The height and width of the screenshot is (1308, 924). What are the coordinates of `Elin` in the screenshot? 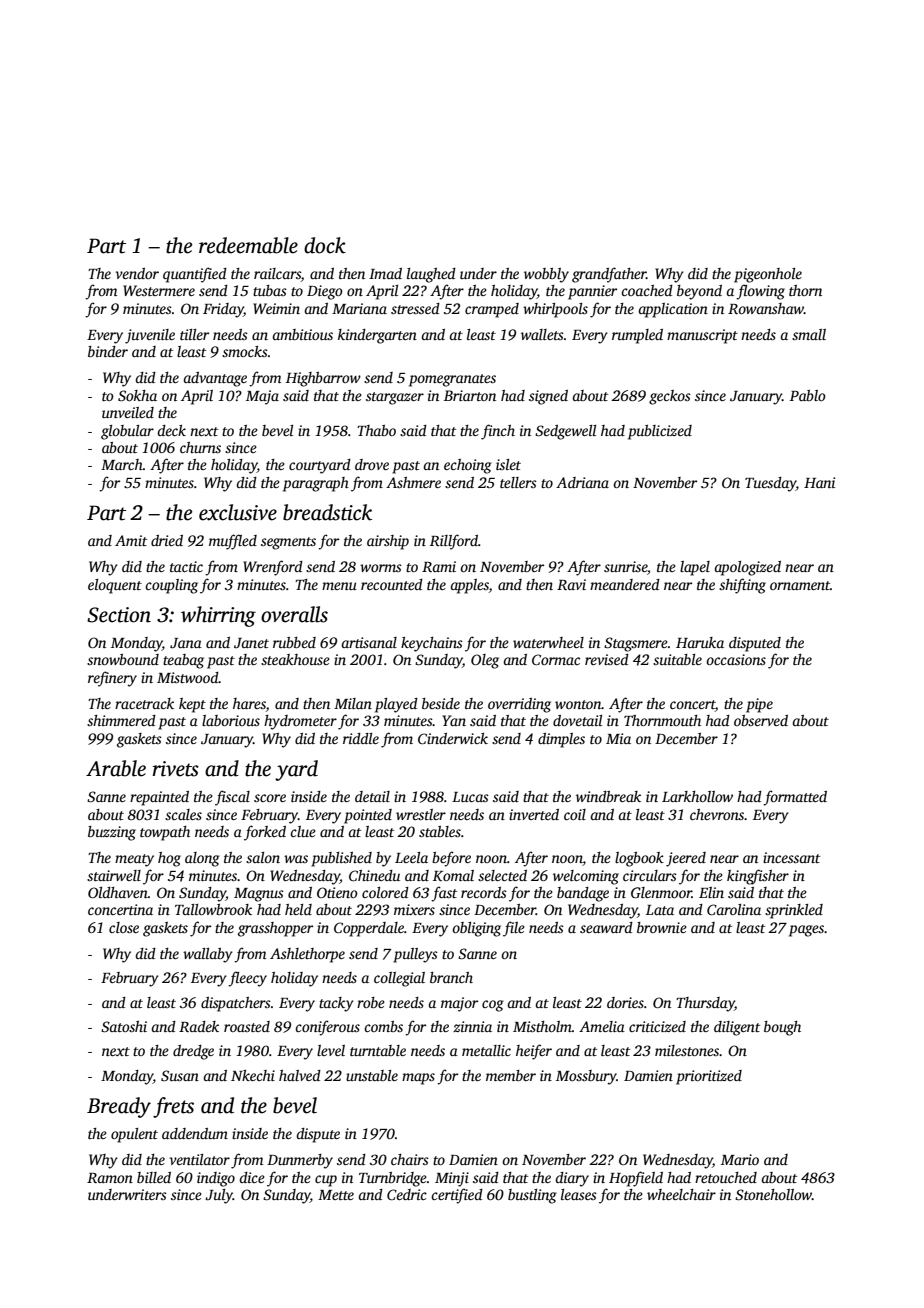 It's located at (711, 892).
